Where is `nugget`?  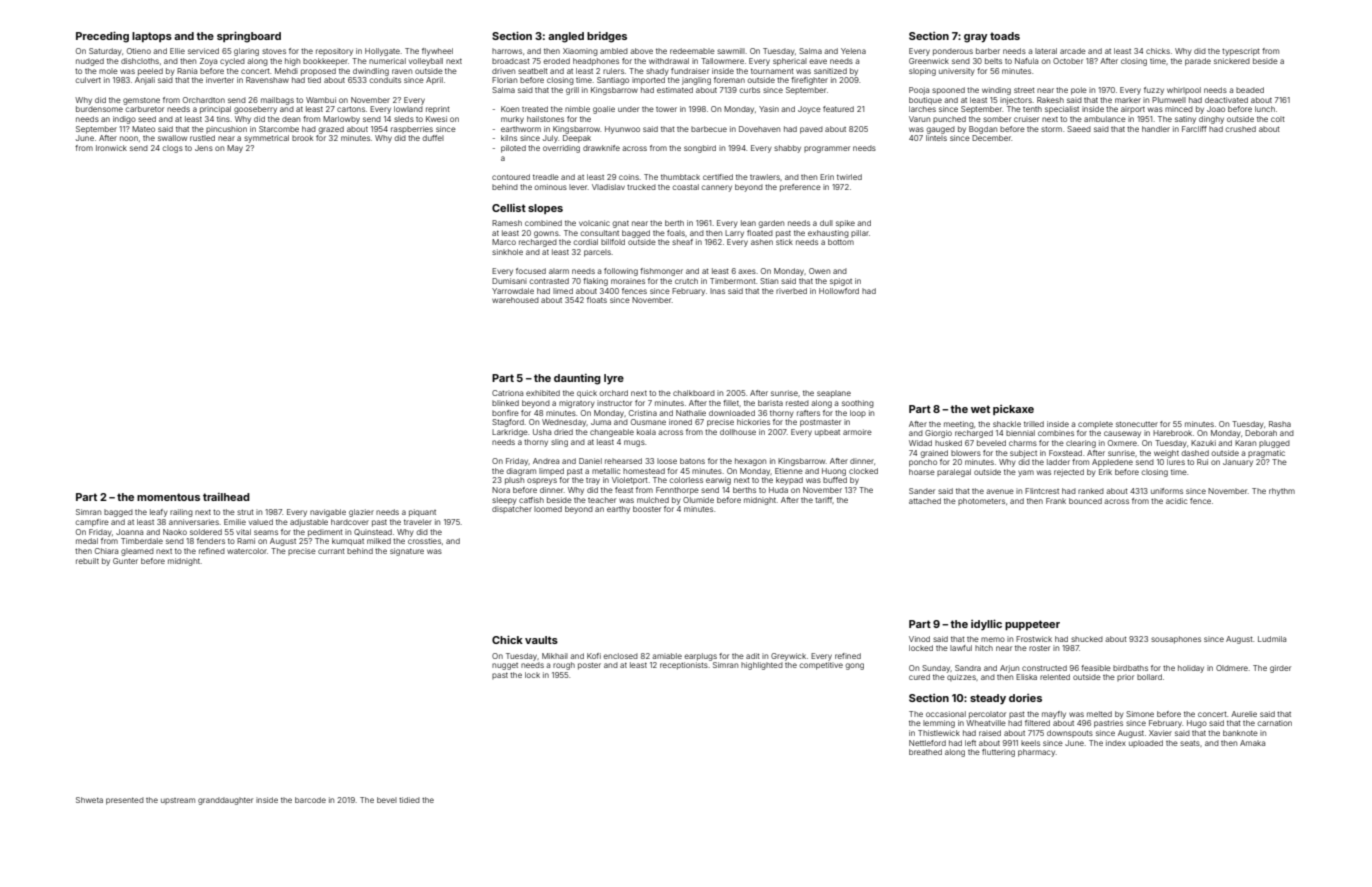 nugget is located at coordinates (505, 666).
